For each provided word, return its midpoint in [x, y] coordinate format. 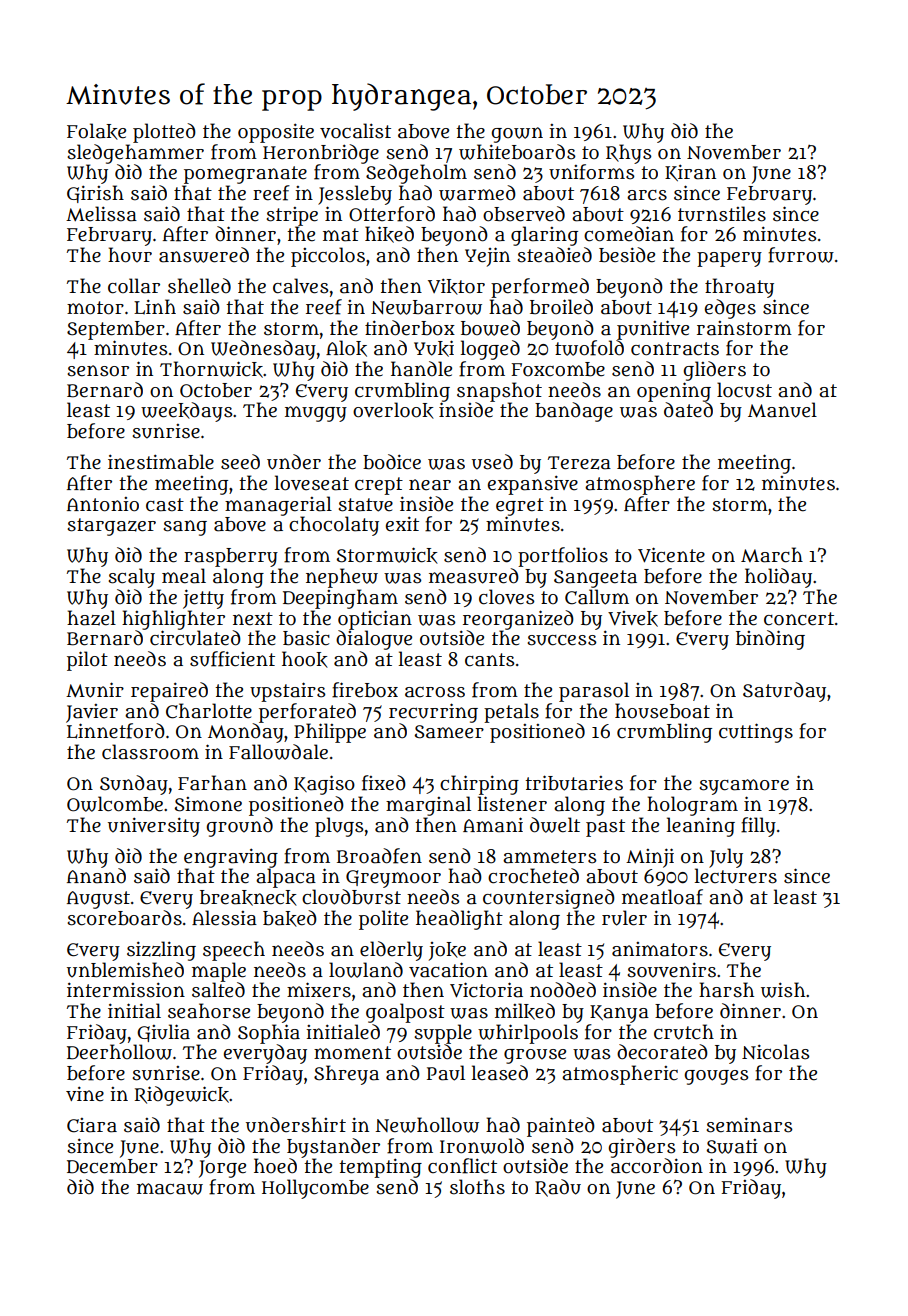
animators [660, 949]
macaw [170, 1189]
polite [383, 920]
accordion [657, 1166]
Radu [558, 1188]
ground [239, 827]
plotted [164, 133]
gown [517, 135]
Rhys [628, 154]
